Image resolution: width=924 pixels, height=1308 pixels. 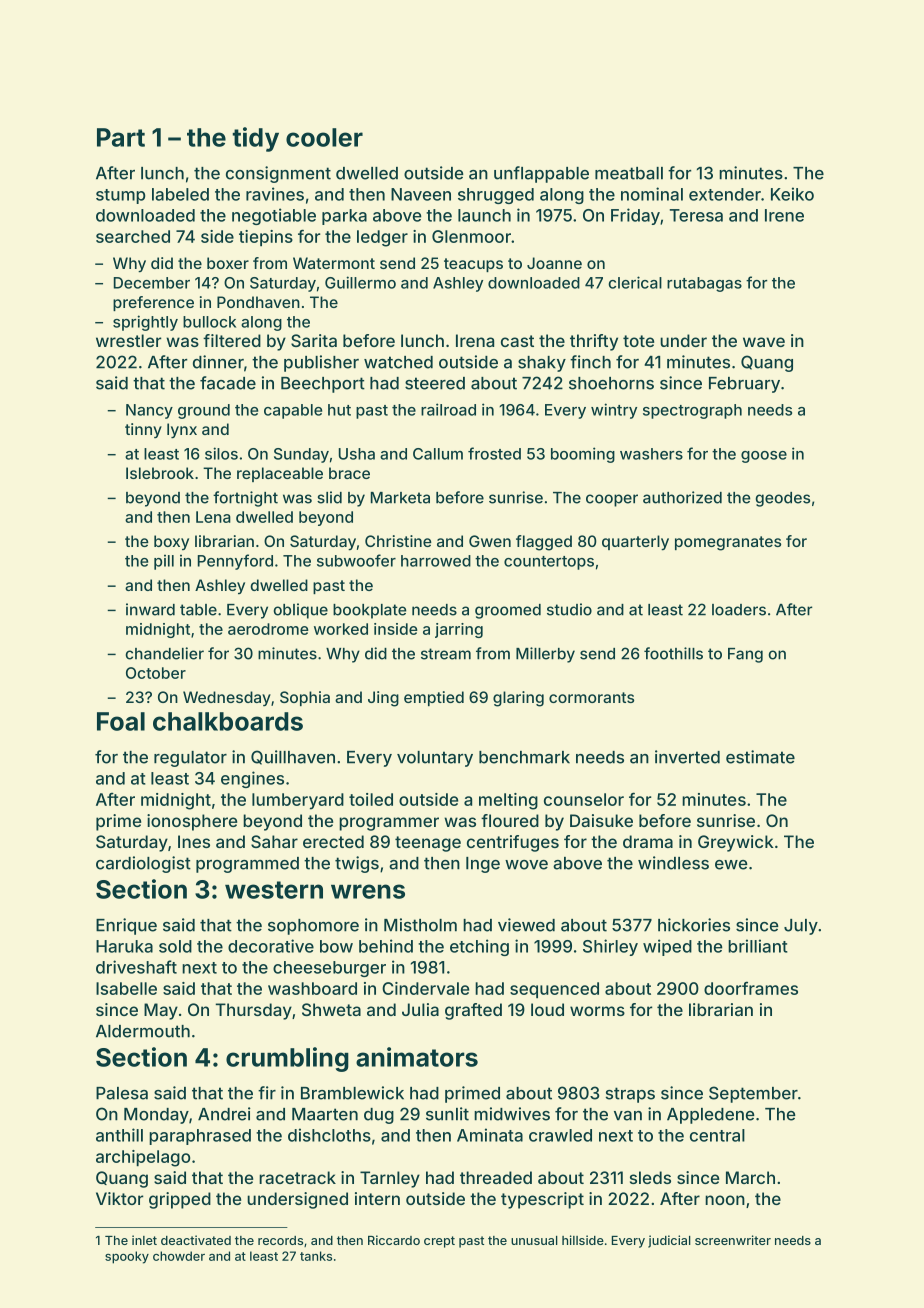 What do you see at coordinates (792, 194) in the document?
I see `Keiko` at bounding box center [792, 194].
